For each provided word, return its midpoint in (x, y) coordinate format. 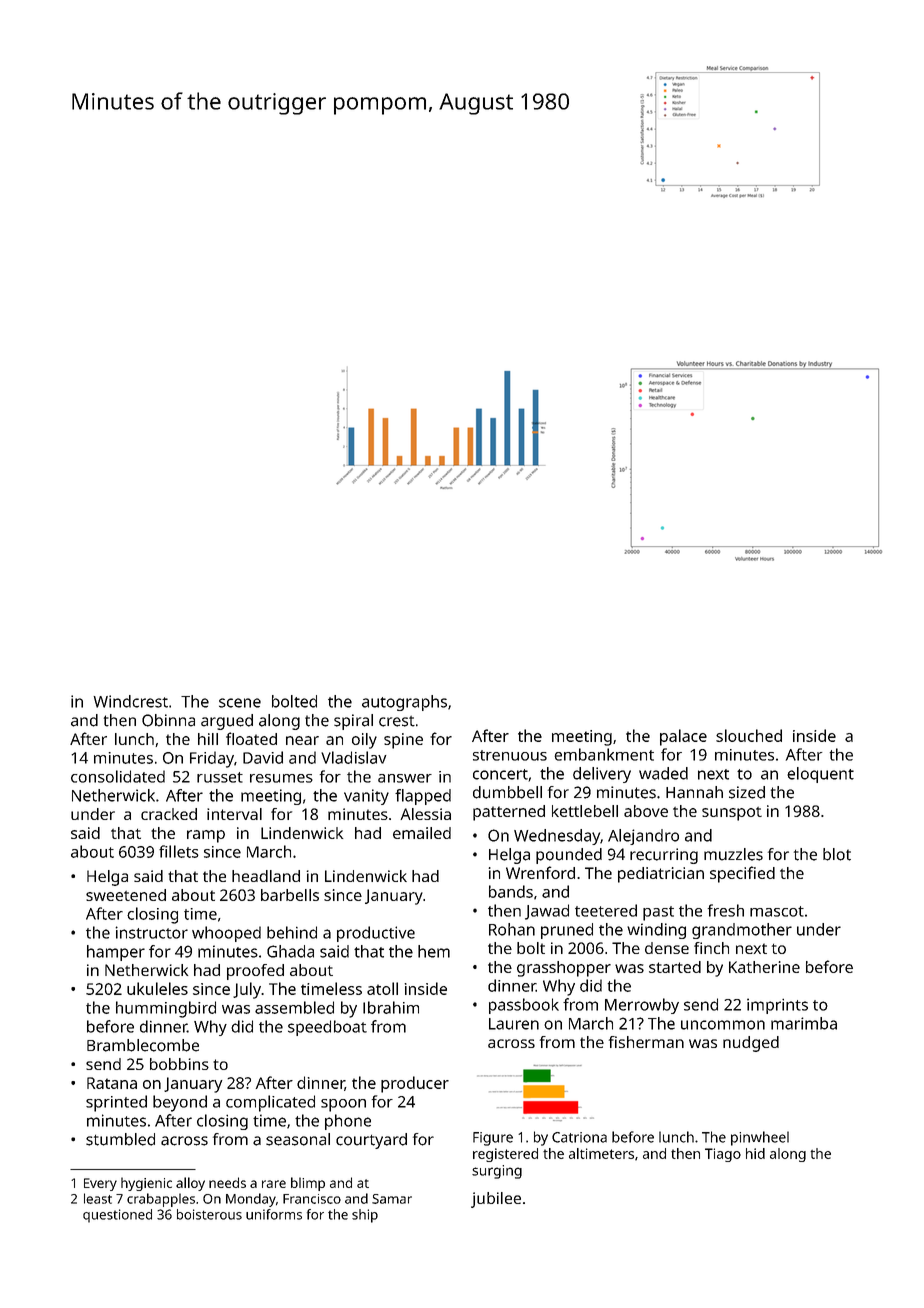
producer (415, 1084)
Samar (392, 1199)
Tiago (723, 1155)
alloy (190, 1184)
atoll (382, 988)
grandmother (742, 931)
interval (234, 814)
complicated (270, 1103)
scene (240, 703)
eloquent (820, 775)
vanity (366, 797)
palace (683, 737)
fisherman (646, 1042)
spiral (353, 722)
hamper (116, 953)
